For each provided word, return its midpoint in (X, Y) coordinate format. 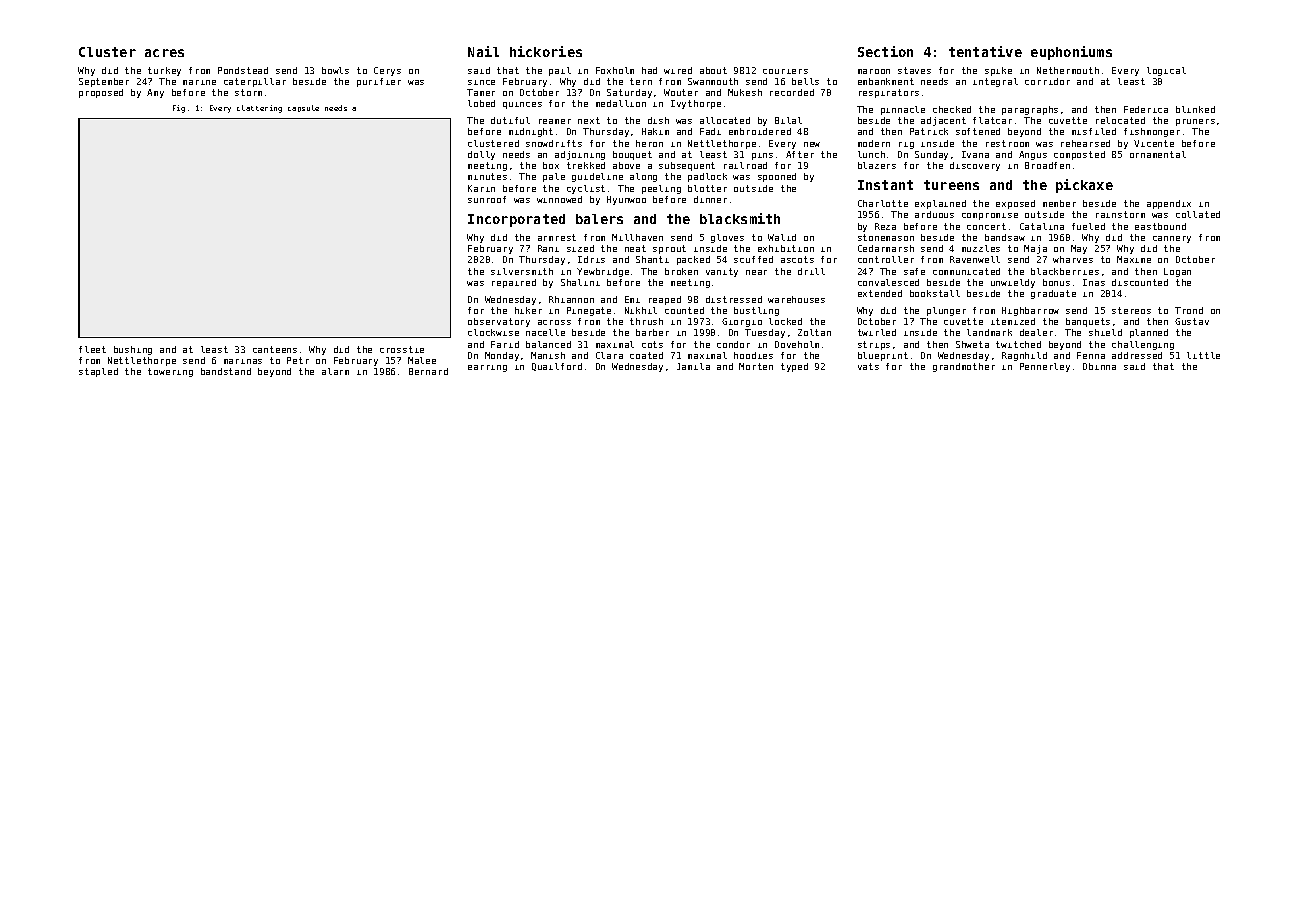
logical (1166, 71)
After (800, 154)
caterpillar (255, 82)
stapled (98, 372)
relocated (1120, 120)
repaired (514, 283)
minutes (487, 176)
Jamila (693, 366)
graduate (1053, 294)
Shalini (580, 282)
